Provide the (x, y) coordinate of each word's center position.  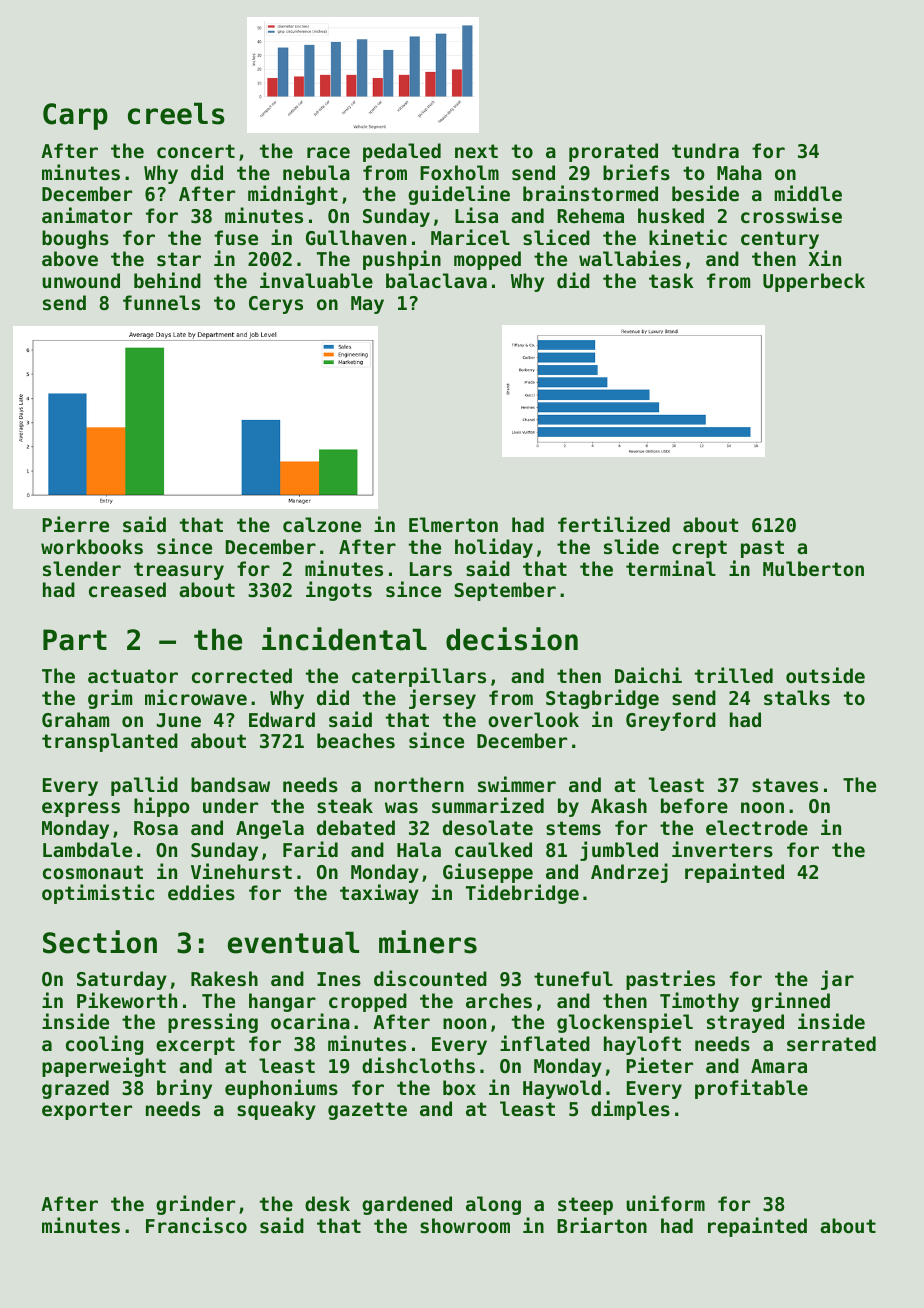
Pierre (75, 524)
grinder (195, 1205)
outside (825, 675)
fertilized (614, 524)
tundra (705, 150)
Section (100, 942)
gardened (407, 1205)
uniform (665, 1203)
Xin (825, 258)
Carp (75, 116)
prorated (613, 152)
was (401, 808)
